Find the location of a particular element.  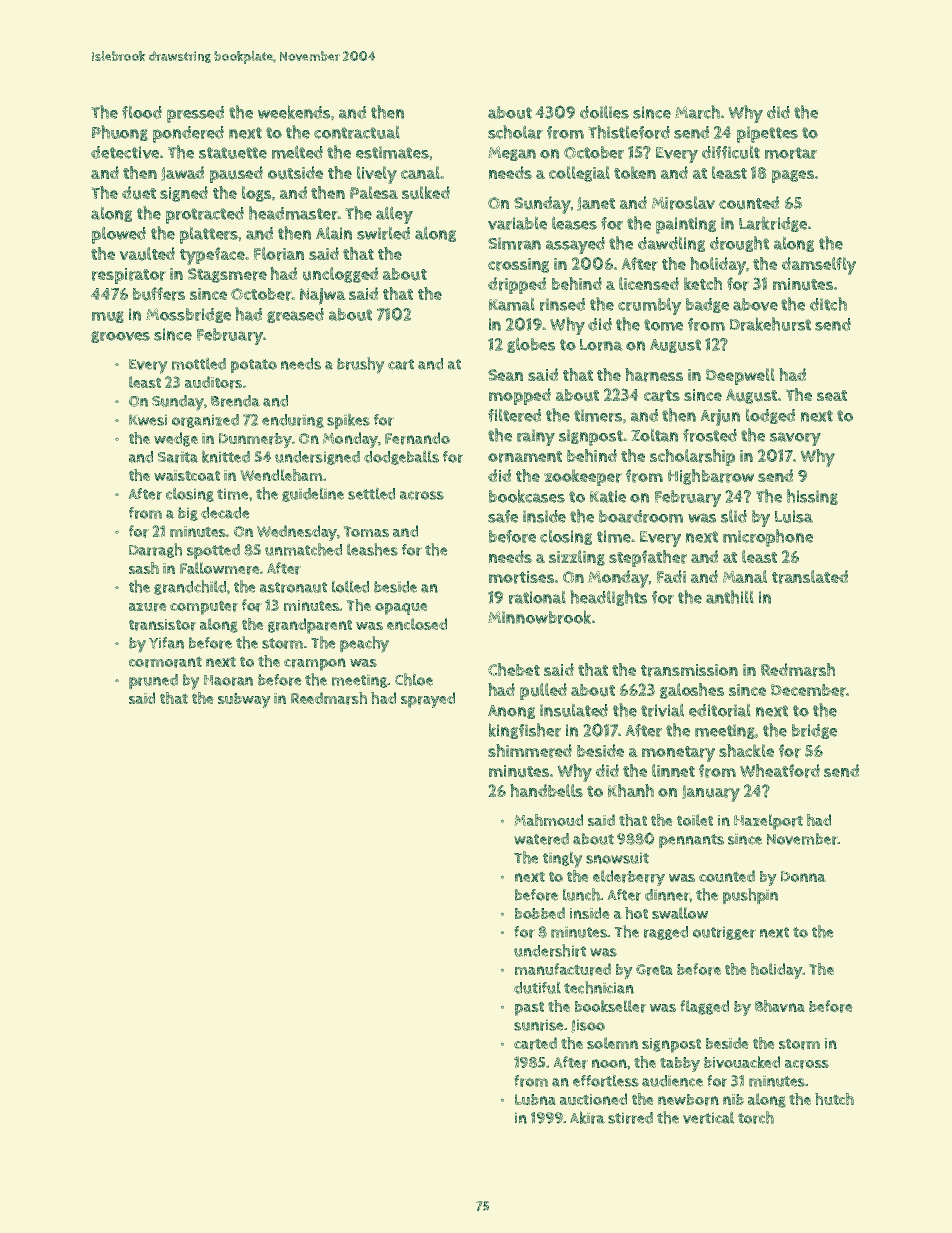

Lorna is located at coordinates (601, 345).
